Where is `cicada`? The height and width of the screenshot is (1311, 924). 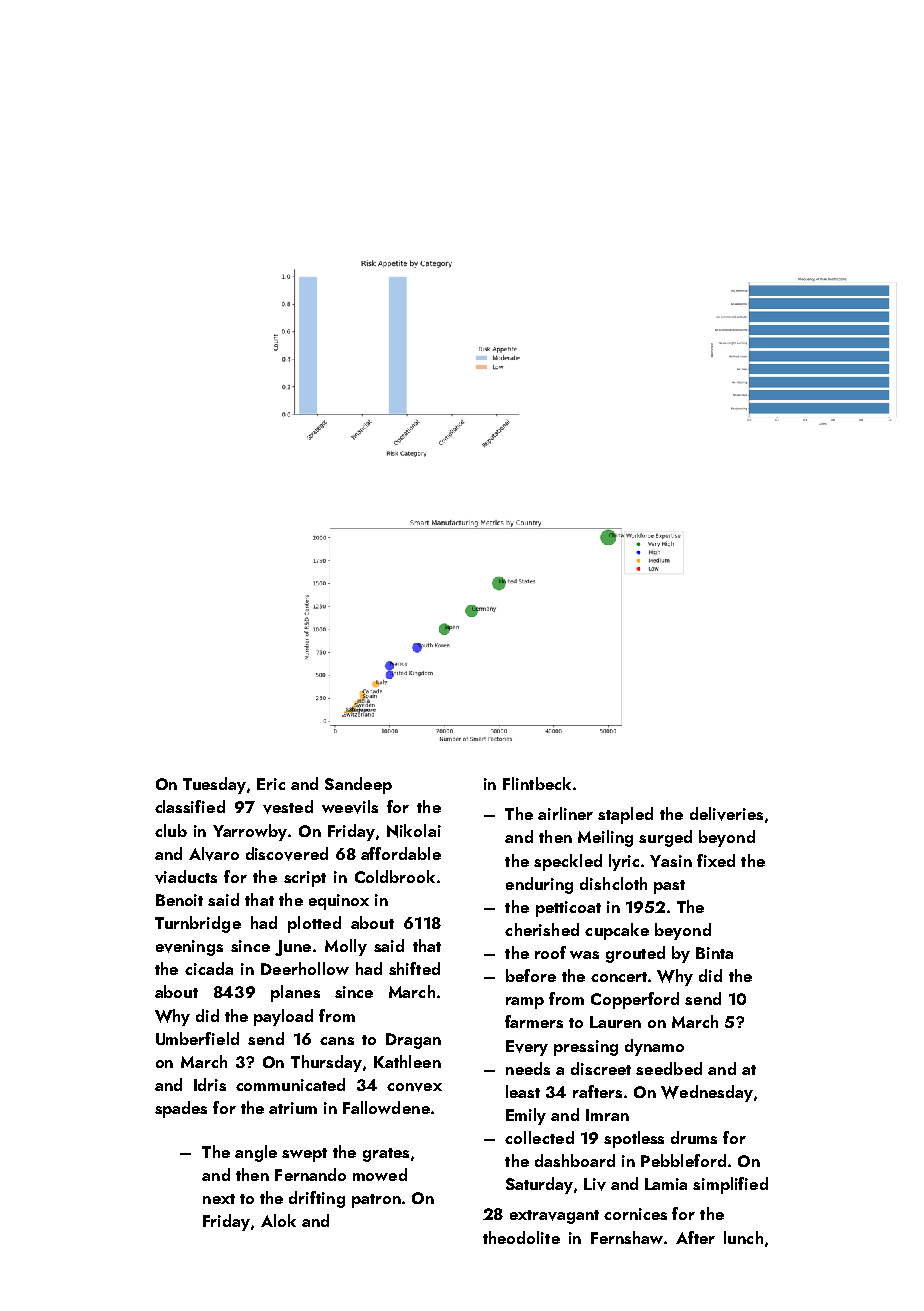 cicada is located at coordinates (209, 968).
